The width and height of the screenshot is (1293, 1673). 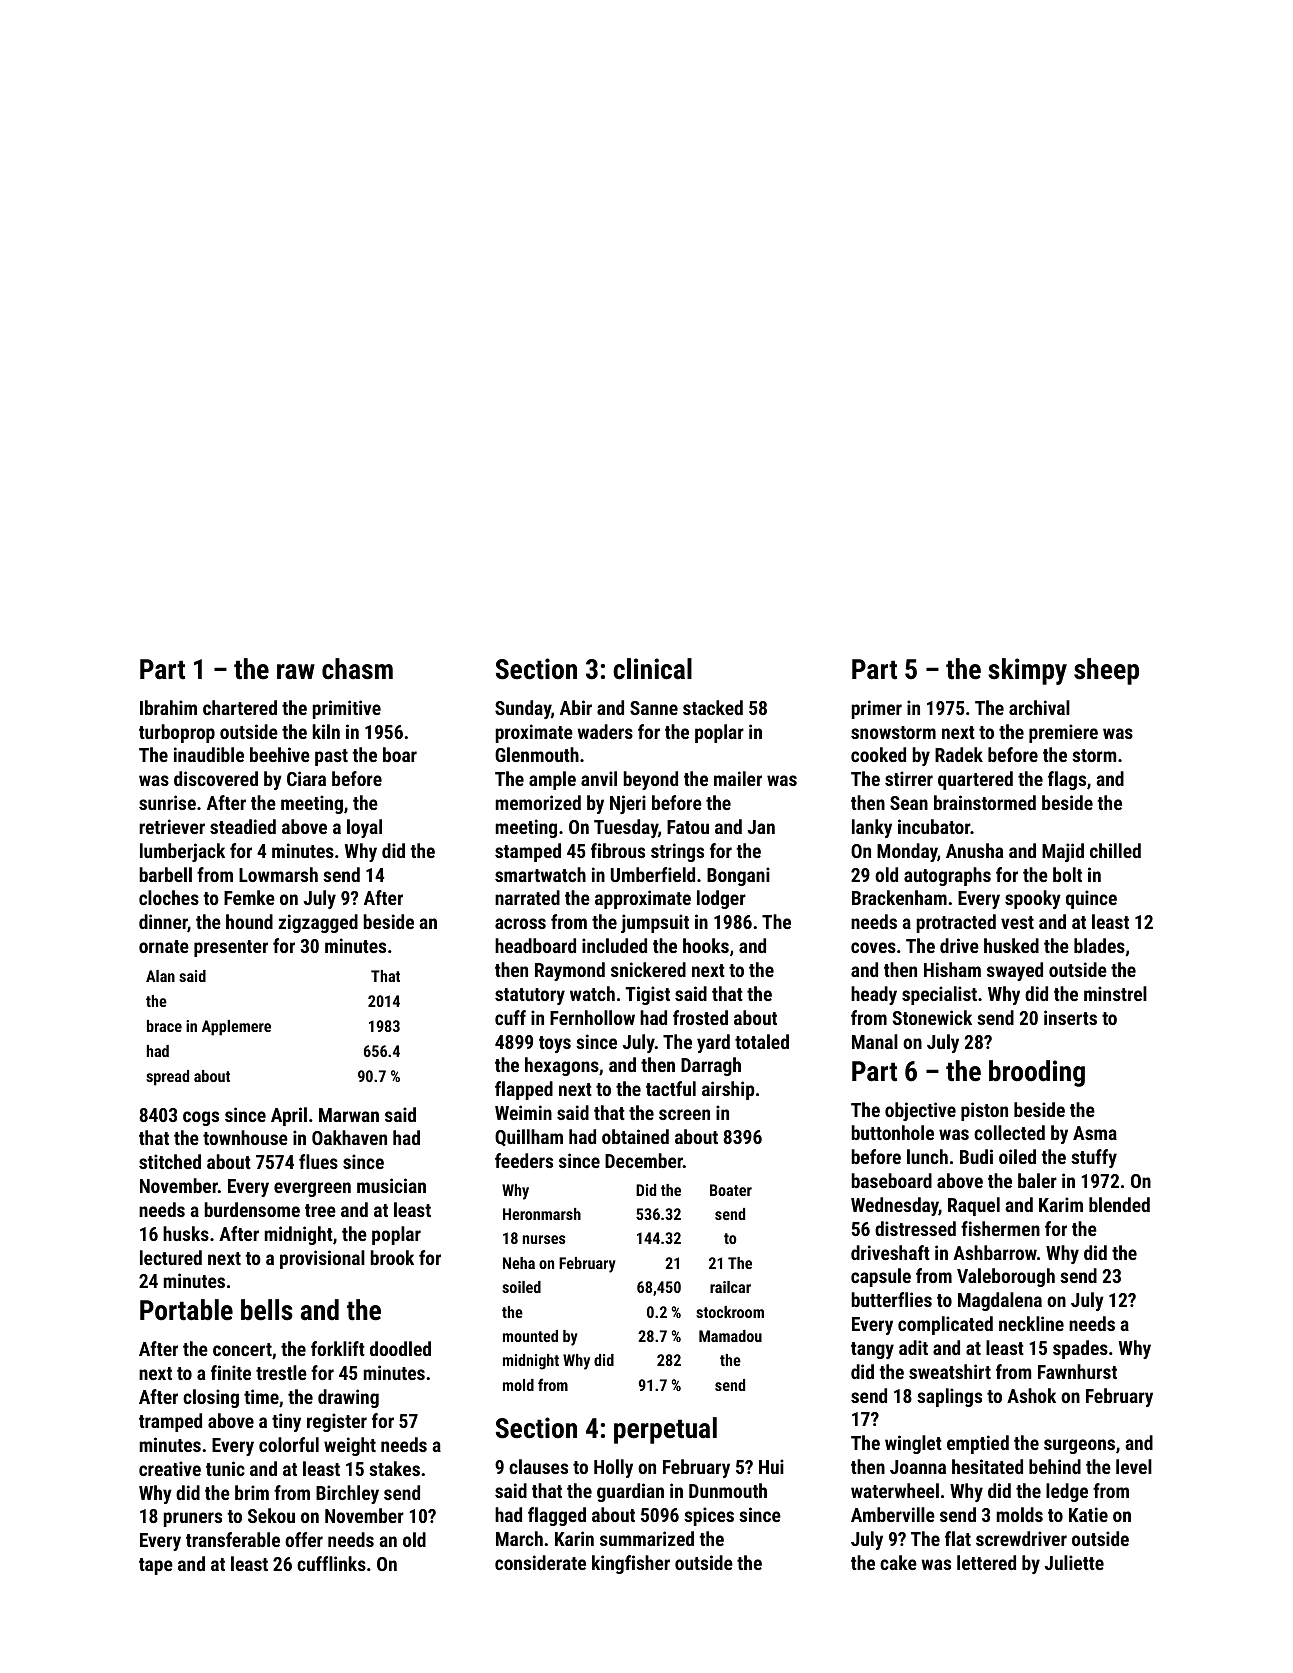 I want to click on considerate, so click(x=540, y=1562).
